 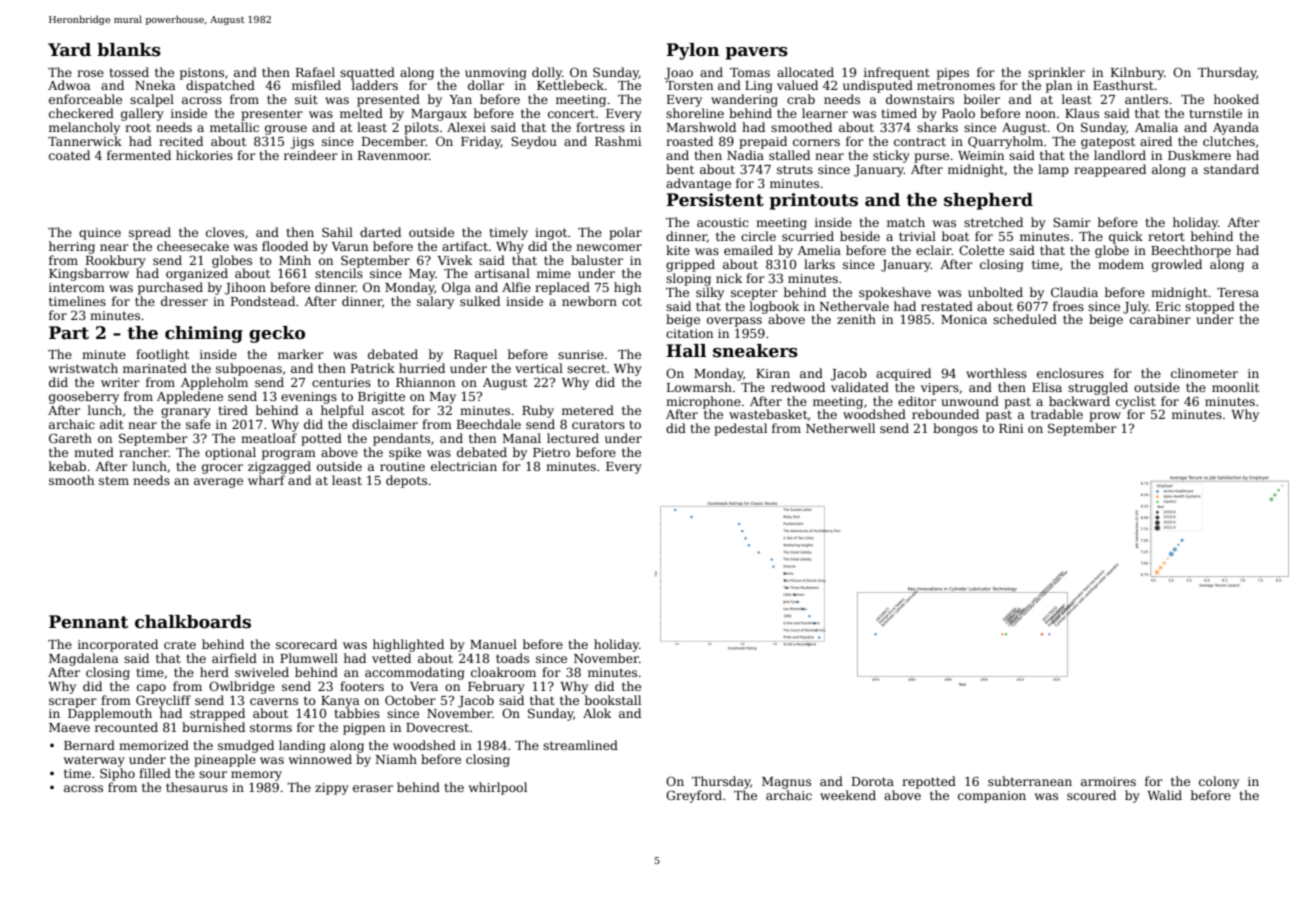 What do you see at coordinates (512, 658) in the screenshot?
I see `toads` at bounding box center [512, 658].
